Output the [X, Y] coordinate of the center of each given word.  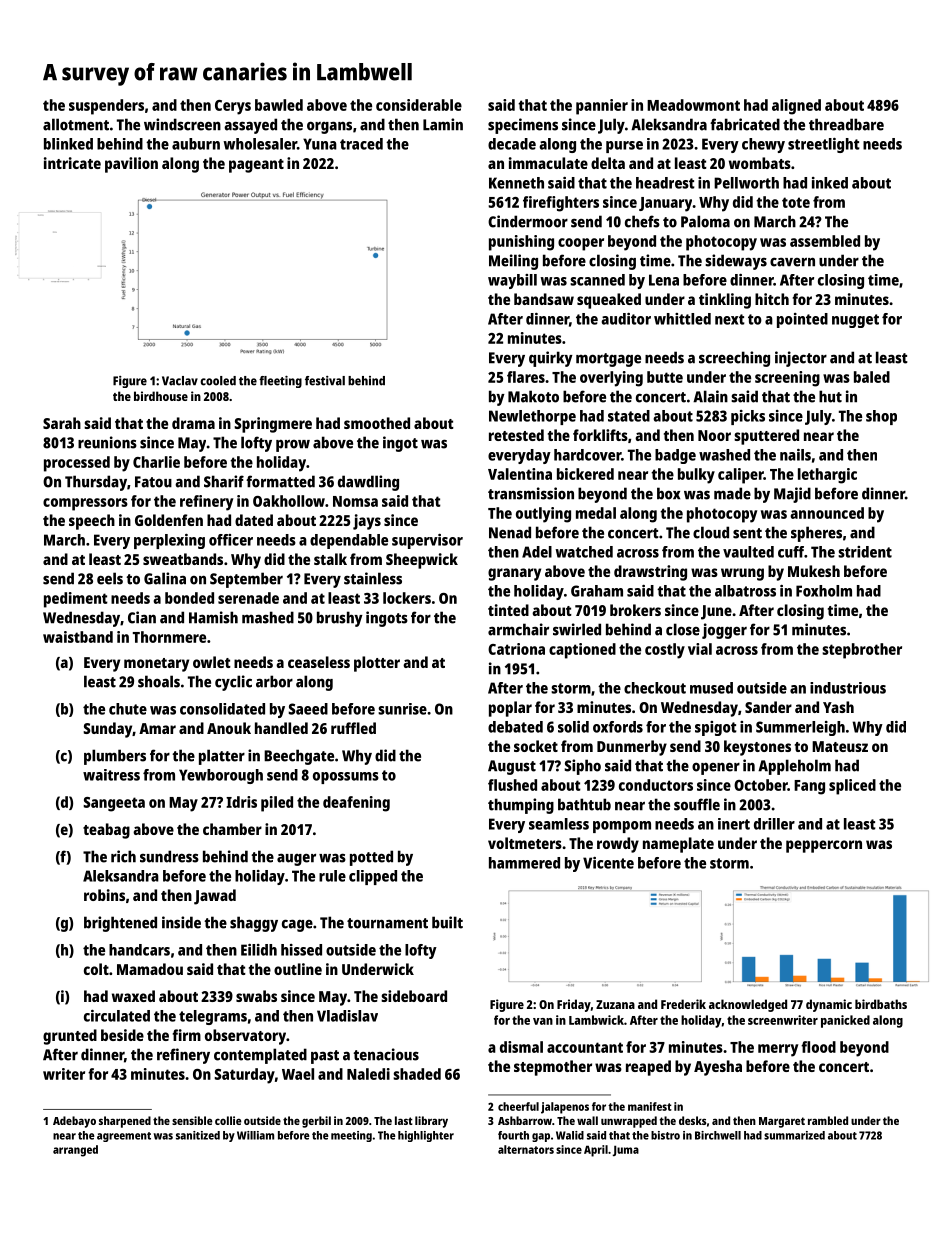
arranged [75, 1151]
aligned [796, 107]
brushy [340, 619]
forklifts [600, 435]
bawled [279, 105]
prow [293, 446]
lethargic [827, 476]
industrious [848, 688]
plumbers [115, 757]
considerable [419, 105]
